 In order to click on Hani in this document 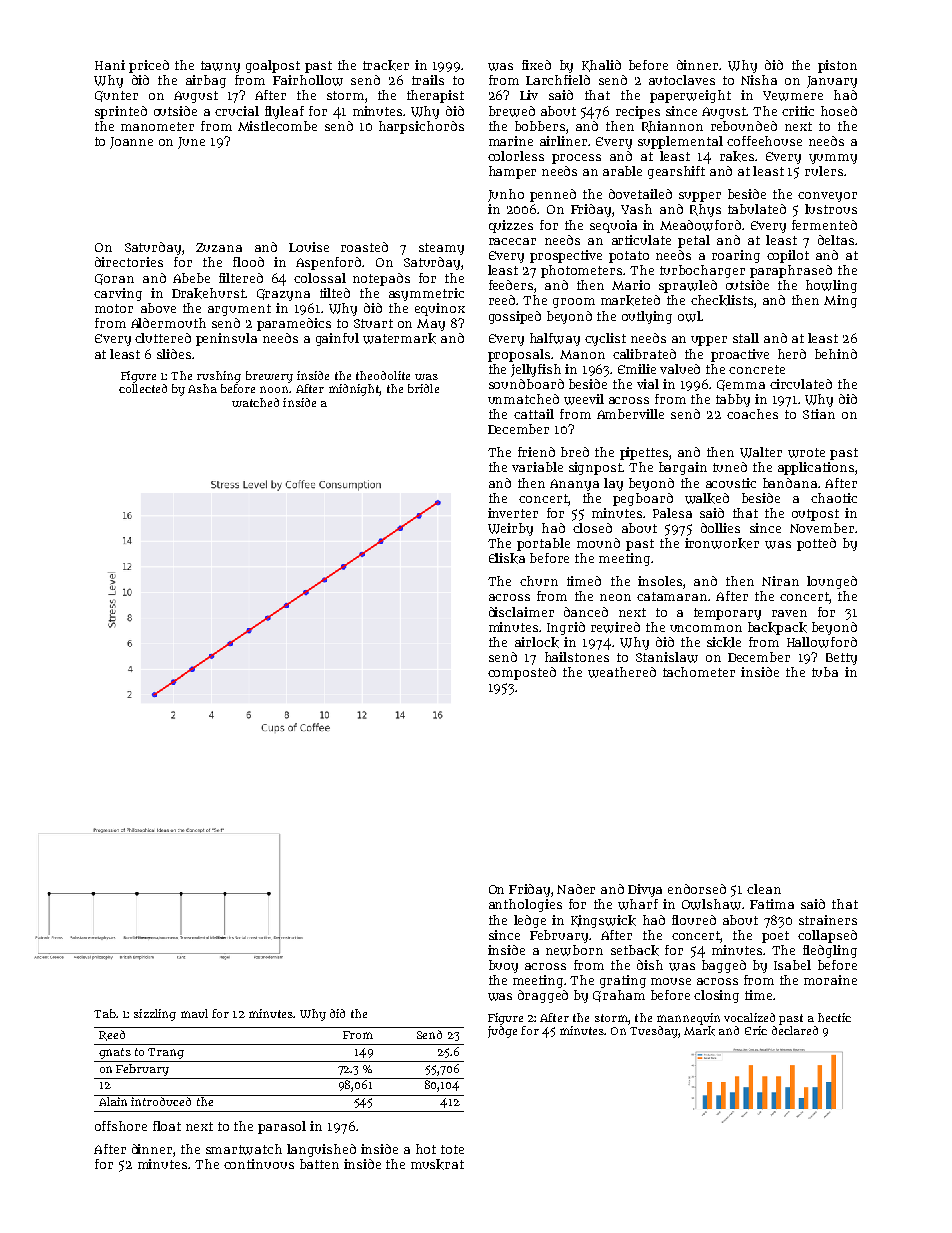, I will do `click(110, 65)`.
